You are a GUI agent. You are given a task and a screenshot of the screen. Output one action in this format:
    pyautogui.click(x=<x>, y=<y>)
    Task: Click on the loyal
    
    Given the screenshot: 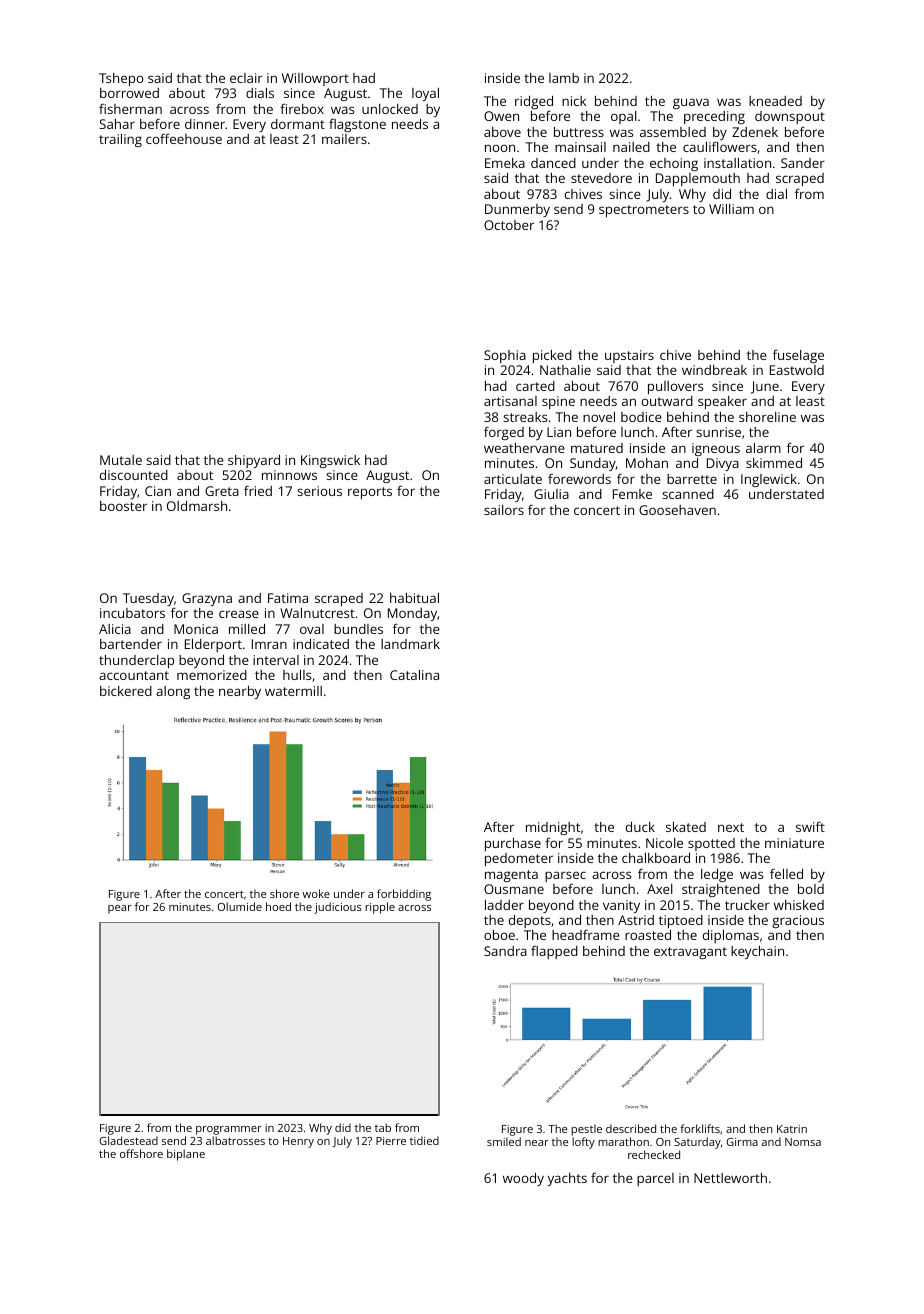 What is the action you would take?
    pyautogui.click(x=425, y=94)
